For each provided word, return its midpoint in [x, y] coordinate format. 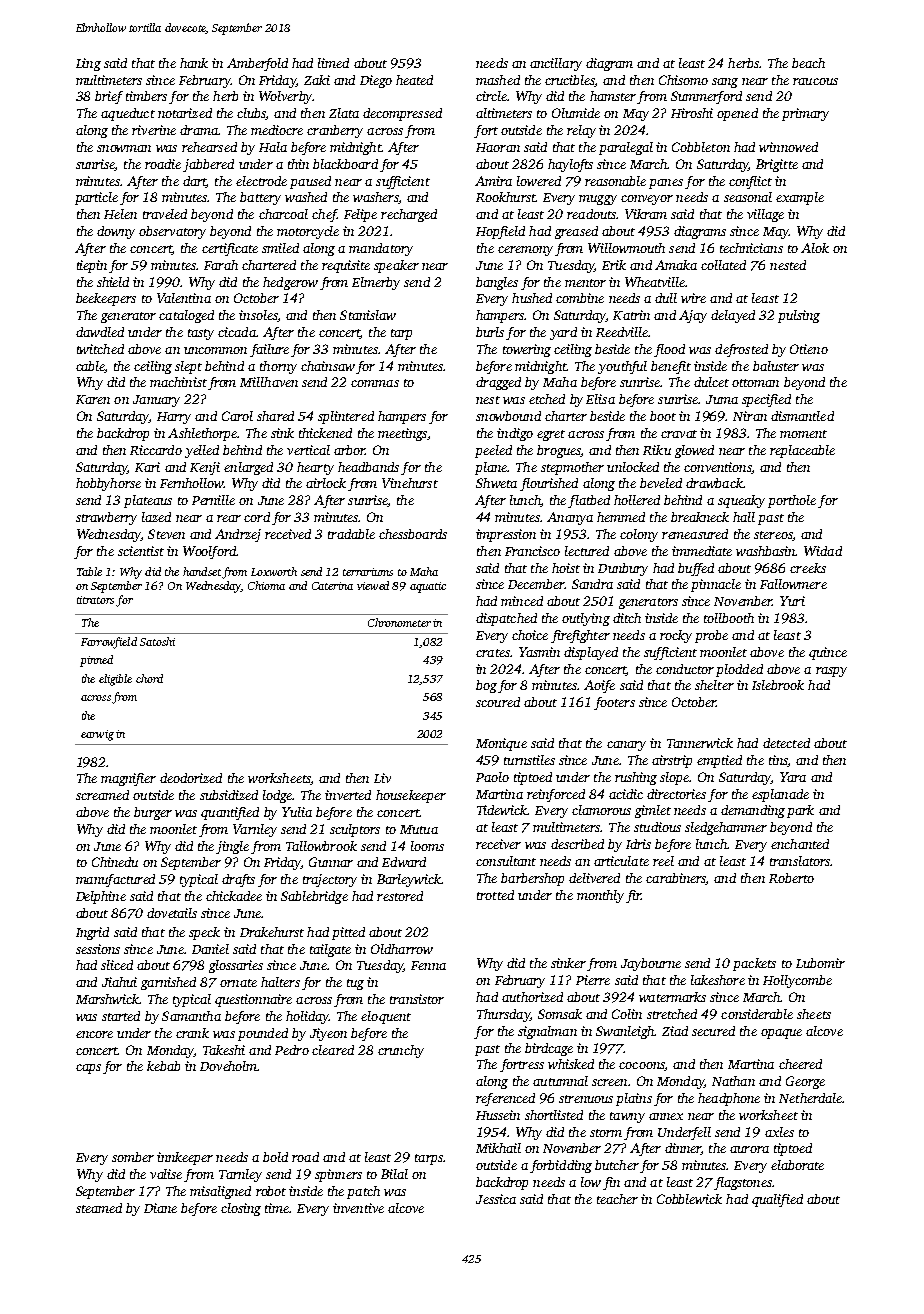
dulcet [711, 382]
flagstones [743, 1183]
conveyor [647, 200]
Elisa [600, 399]
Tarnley [240, 1175]
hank [194, 63]
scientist [141, 551]
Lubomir [820, 963]
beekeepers [106, 299]
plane [491, 468]
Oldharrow [402, 949]
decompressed [402, 114]
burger [153, 813]
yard [563, 333]
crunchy [401, 1051]
